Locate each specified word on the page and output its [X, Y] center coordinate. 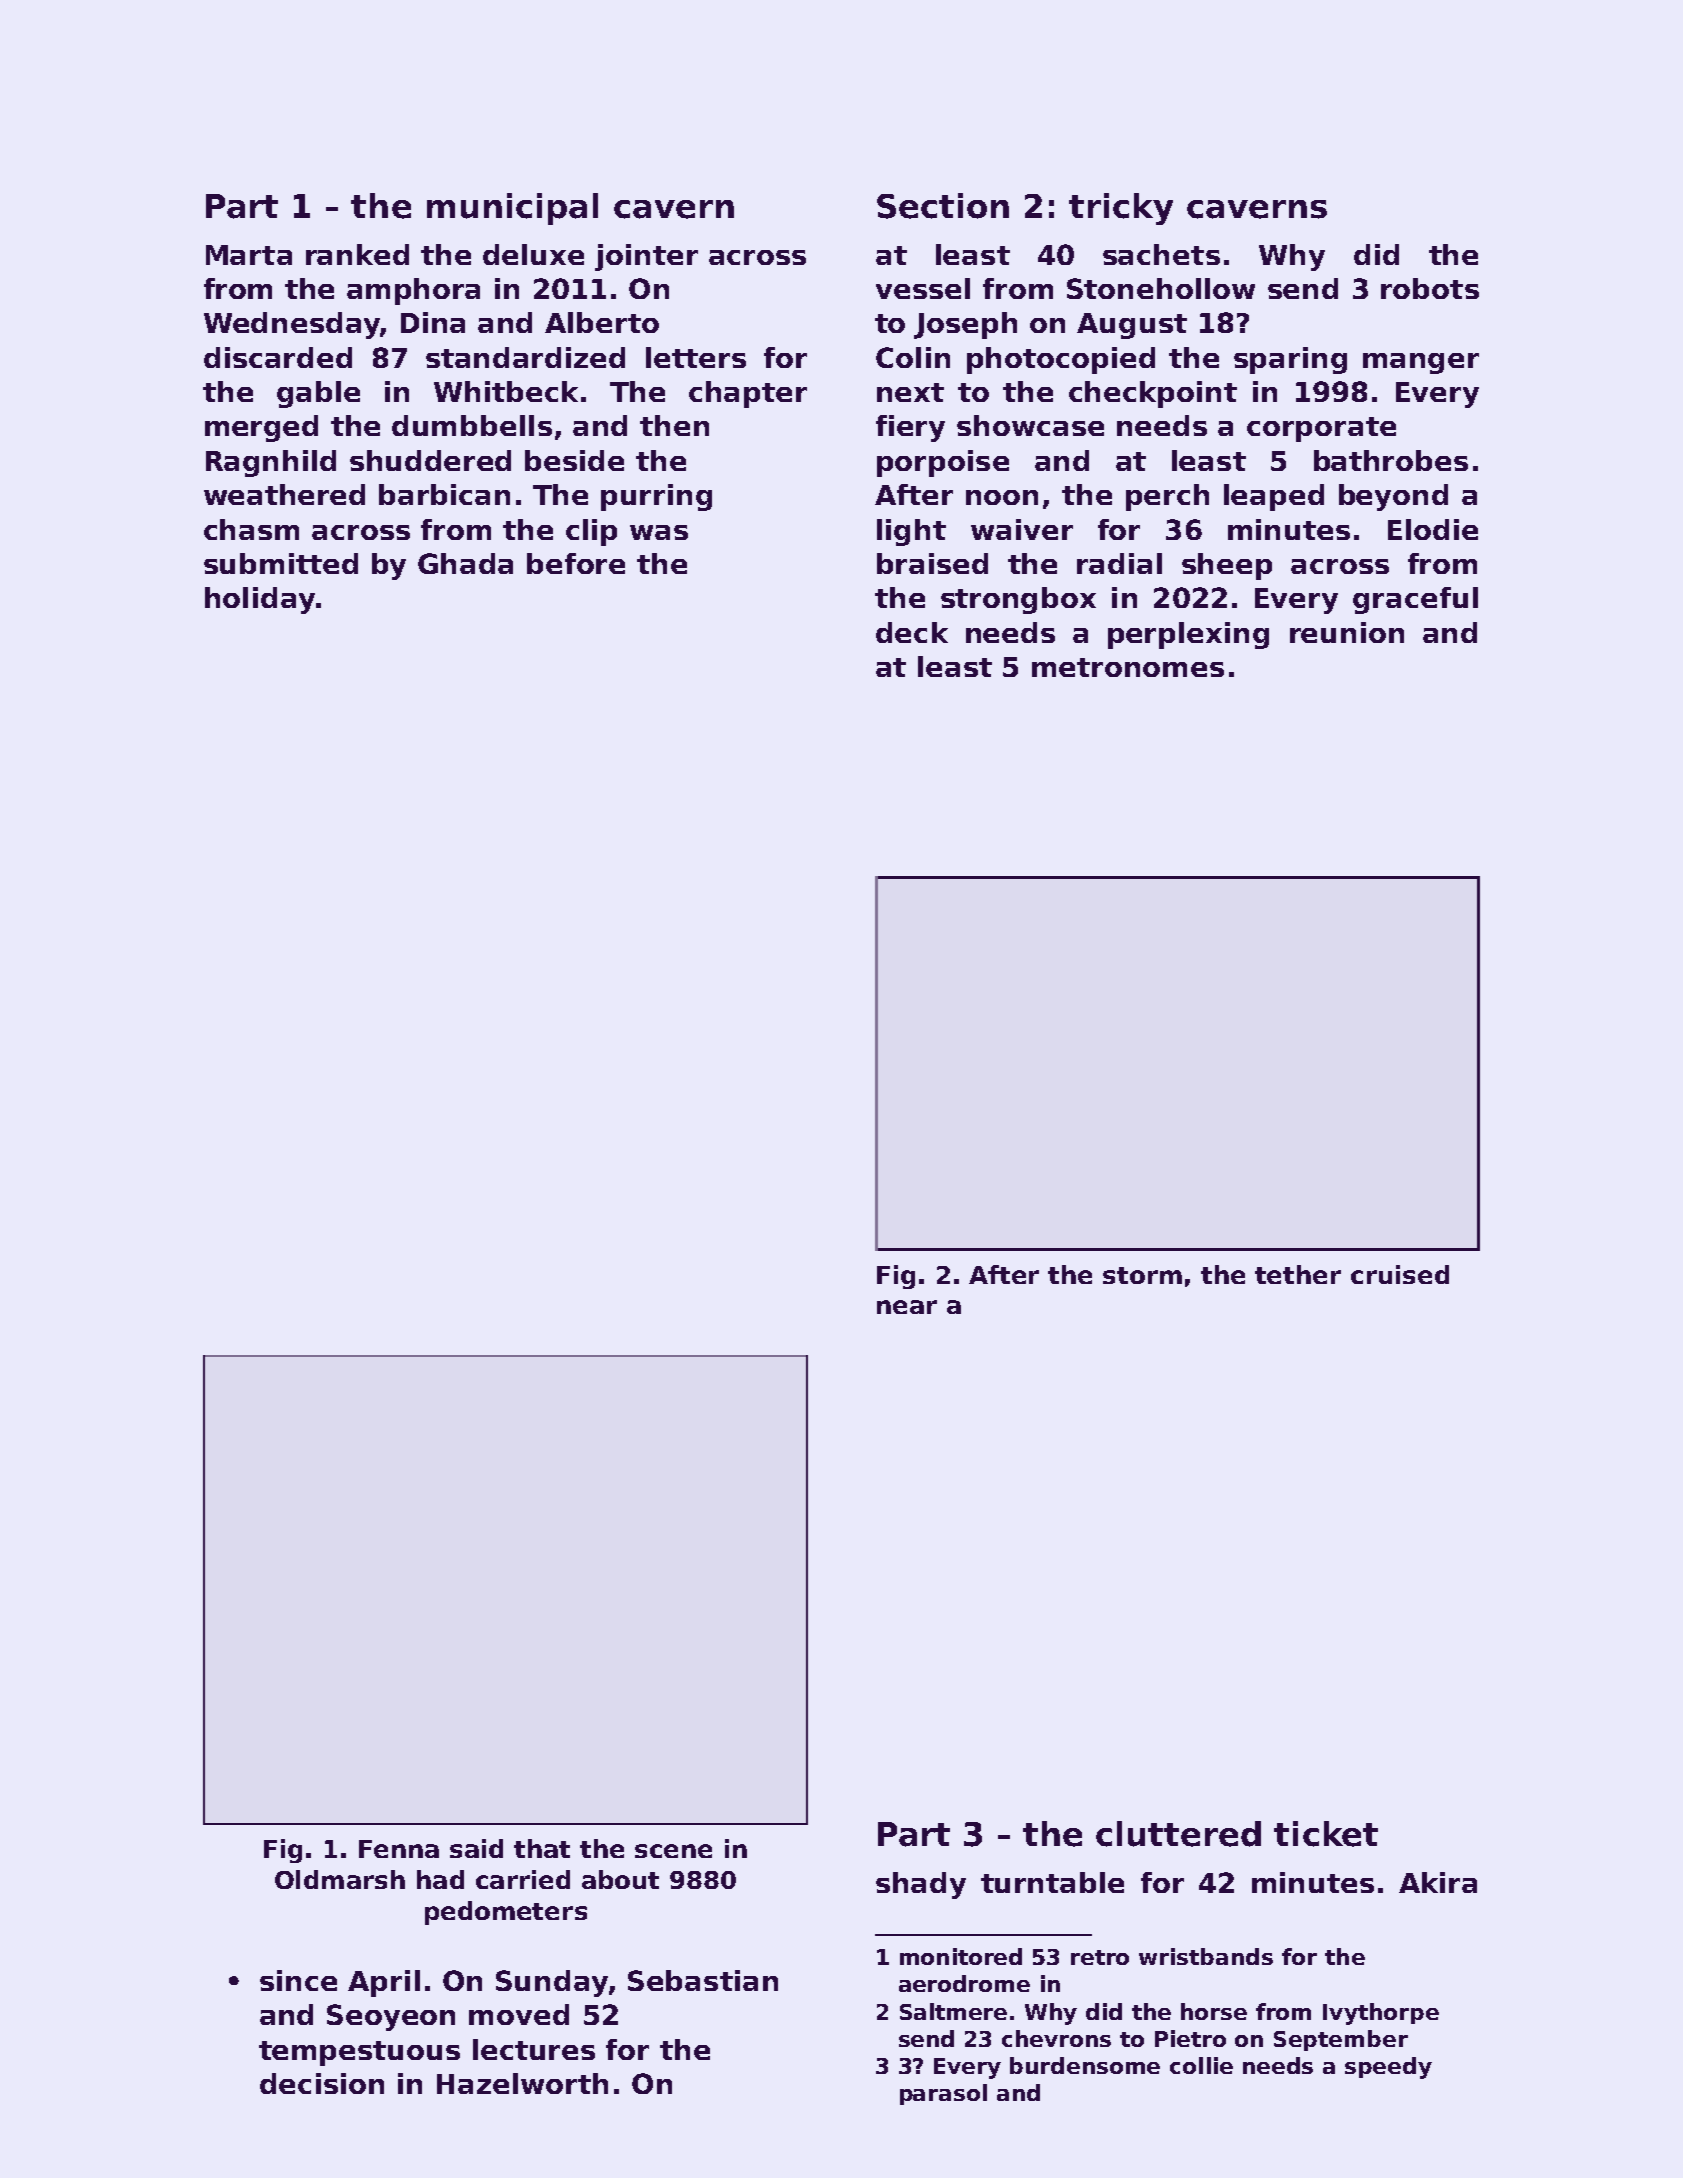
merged [261, 428]
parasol [943, 2094]
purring [656, 497]
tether [1298, 1274]
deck [912, 632]
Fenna [399, 1849]
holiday [260, 600]
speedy [1388, 2068]
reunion [1347, 632]
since [298, 1980]
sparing [1290, 360]
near [907, 1307]
